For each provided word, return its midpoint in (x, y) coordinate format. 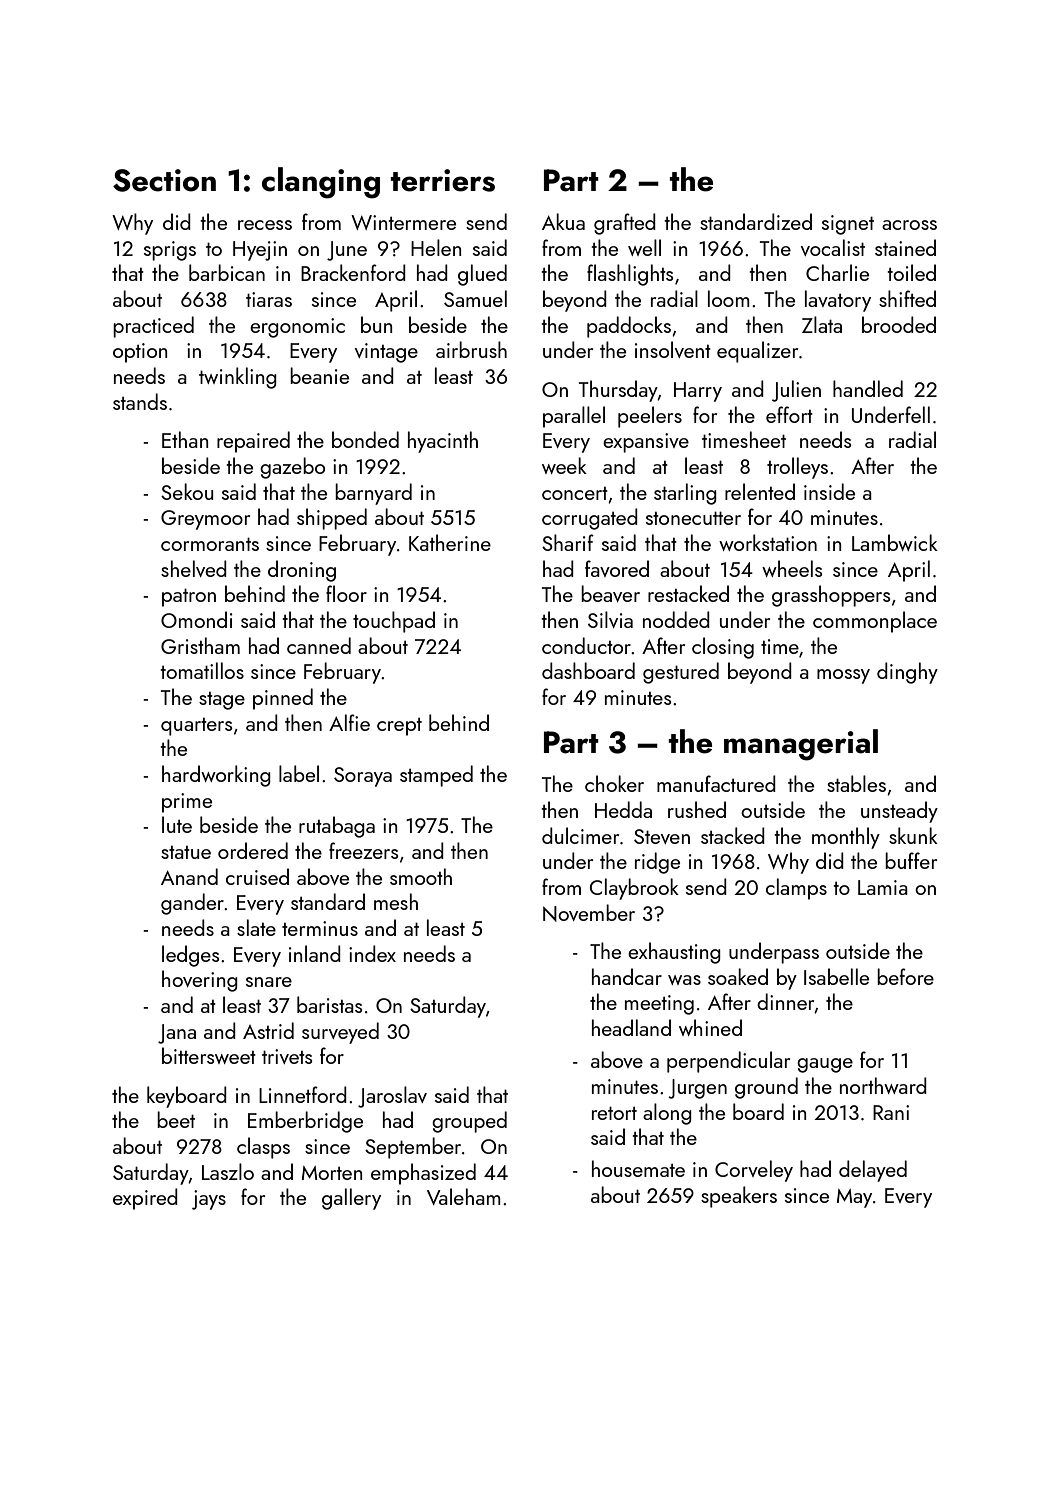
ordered (253, 850)
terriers (442, 180)
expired (145, 1199)
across (909, 225)
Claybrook (634, 889)
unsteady (899, 812)
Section (164, 180)
